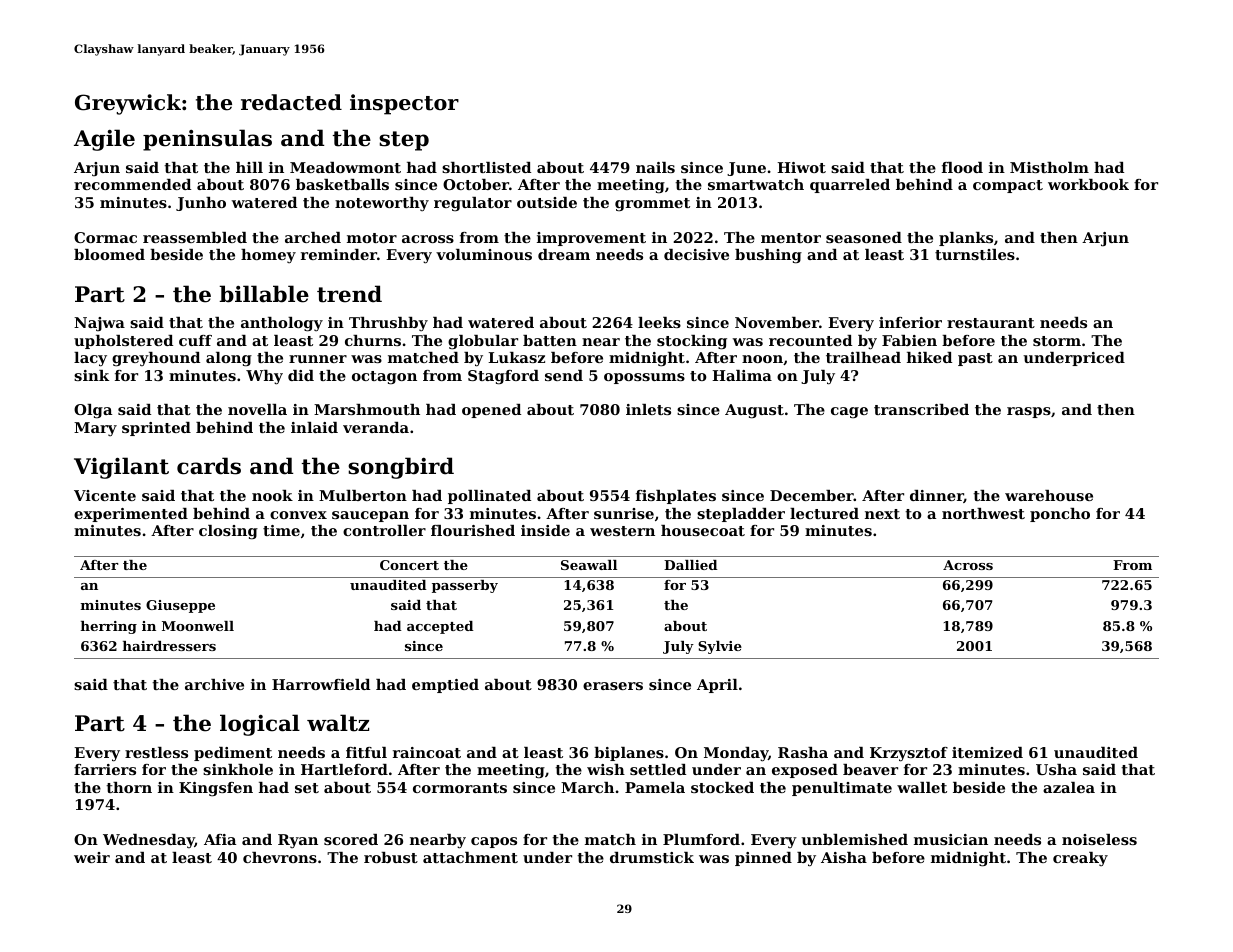 Image resolution: width=1233 pixels, height=952 pixels. I want to click on August, so click(754, 411).
